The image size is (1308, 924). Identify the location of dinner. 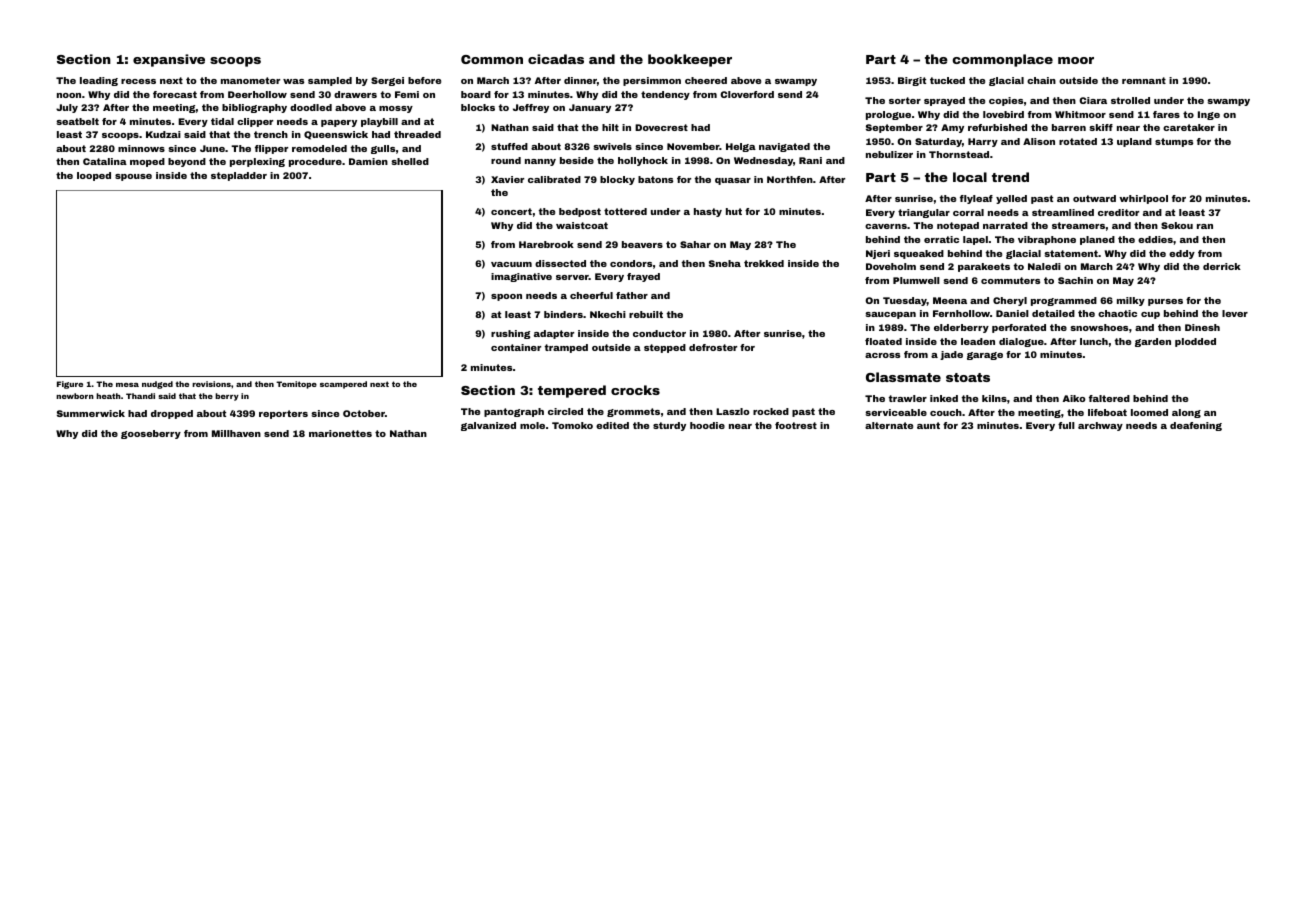
(580, 80).
